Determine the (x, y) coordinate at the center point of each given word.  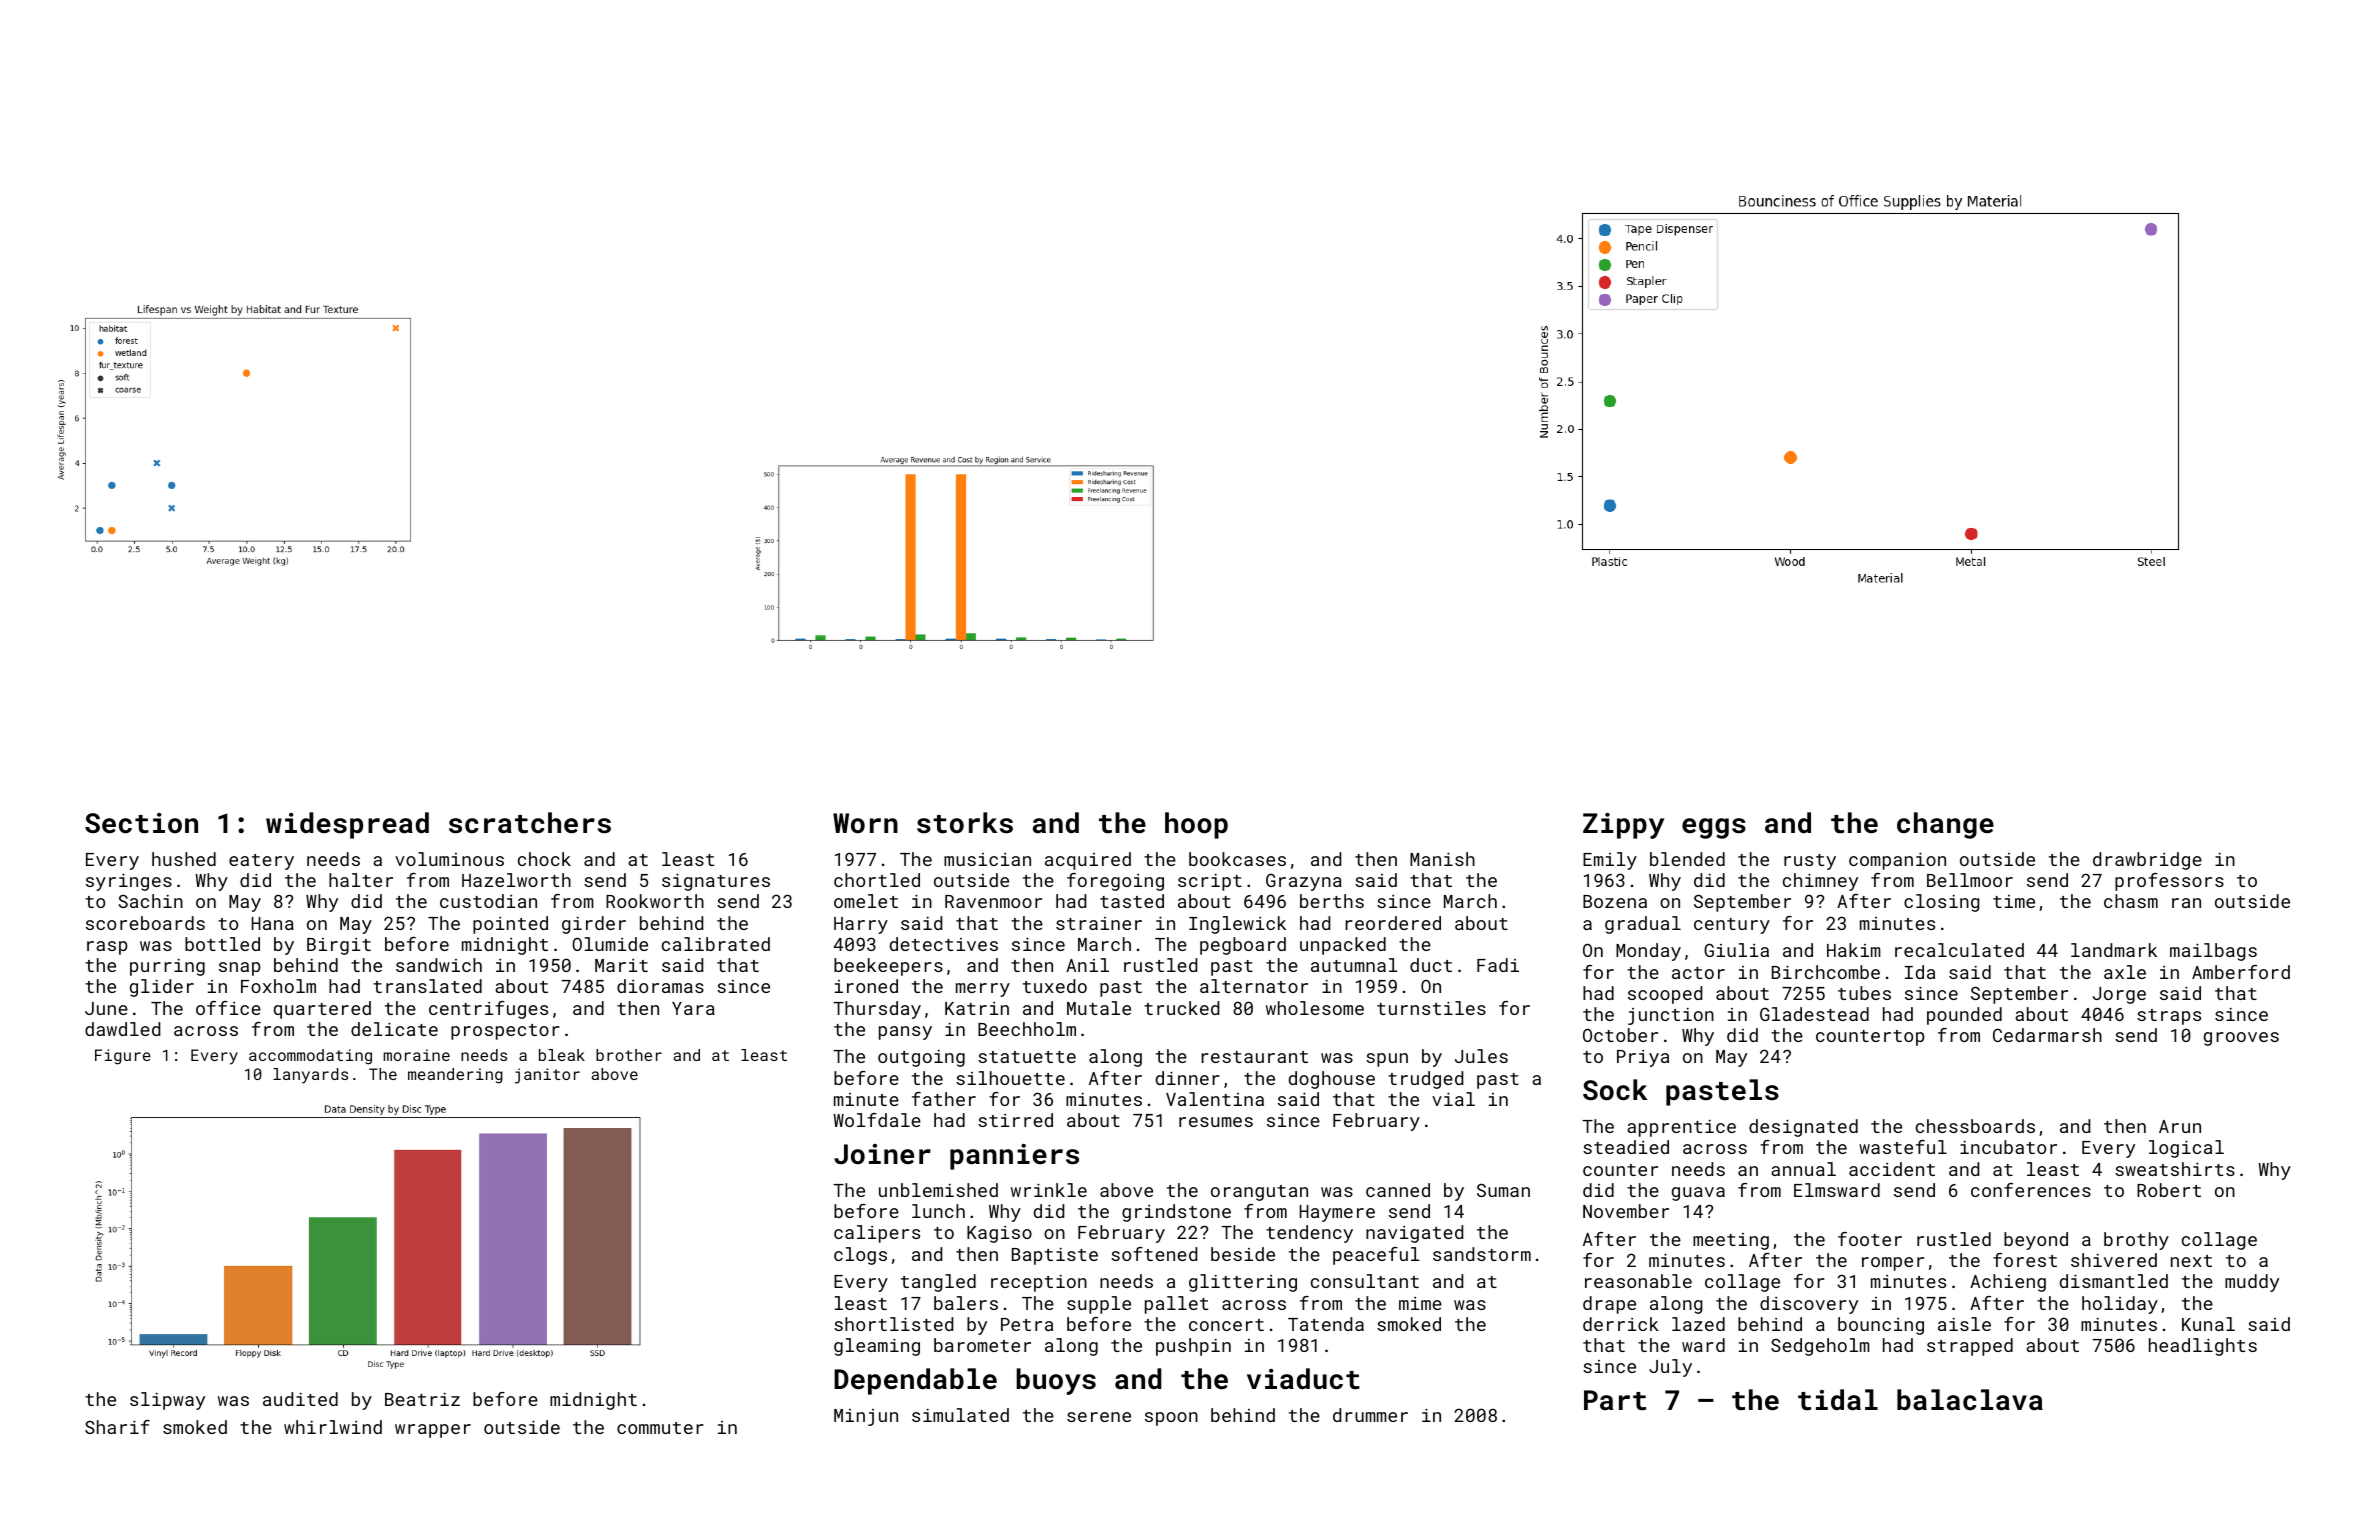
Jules (1481, 1056)
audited (300, 1399)
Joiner (882, 1154)
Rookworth (655, 901)
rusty (1810, 862)
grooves (2241, 1039)
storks (965, 823)
